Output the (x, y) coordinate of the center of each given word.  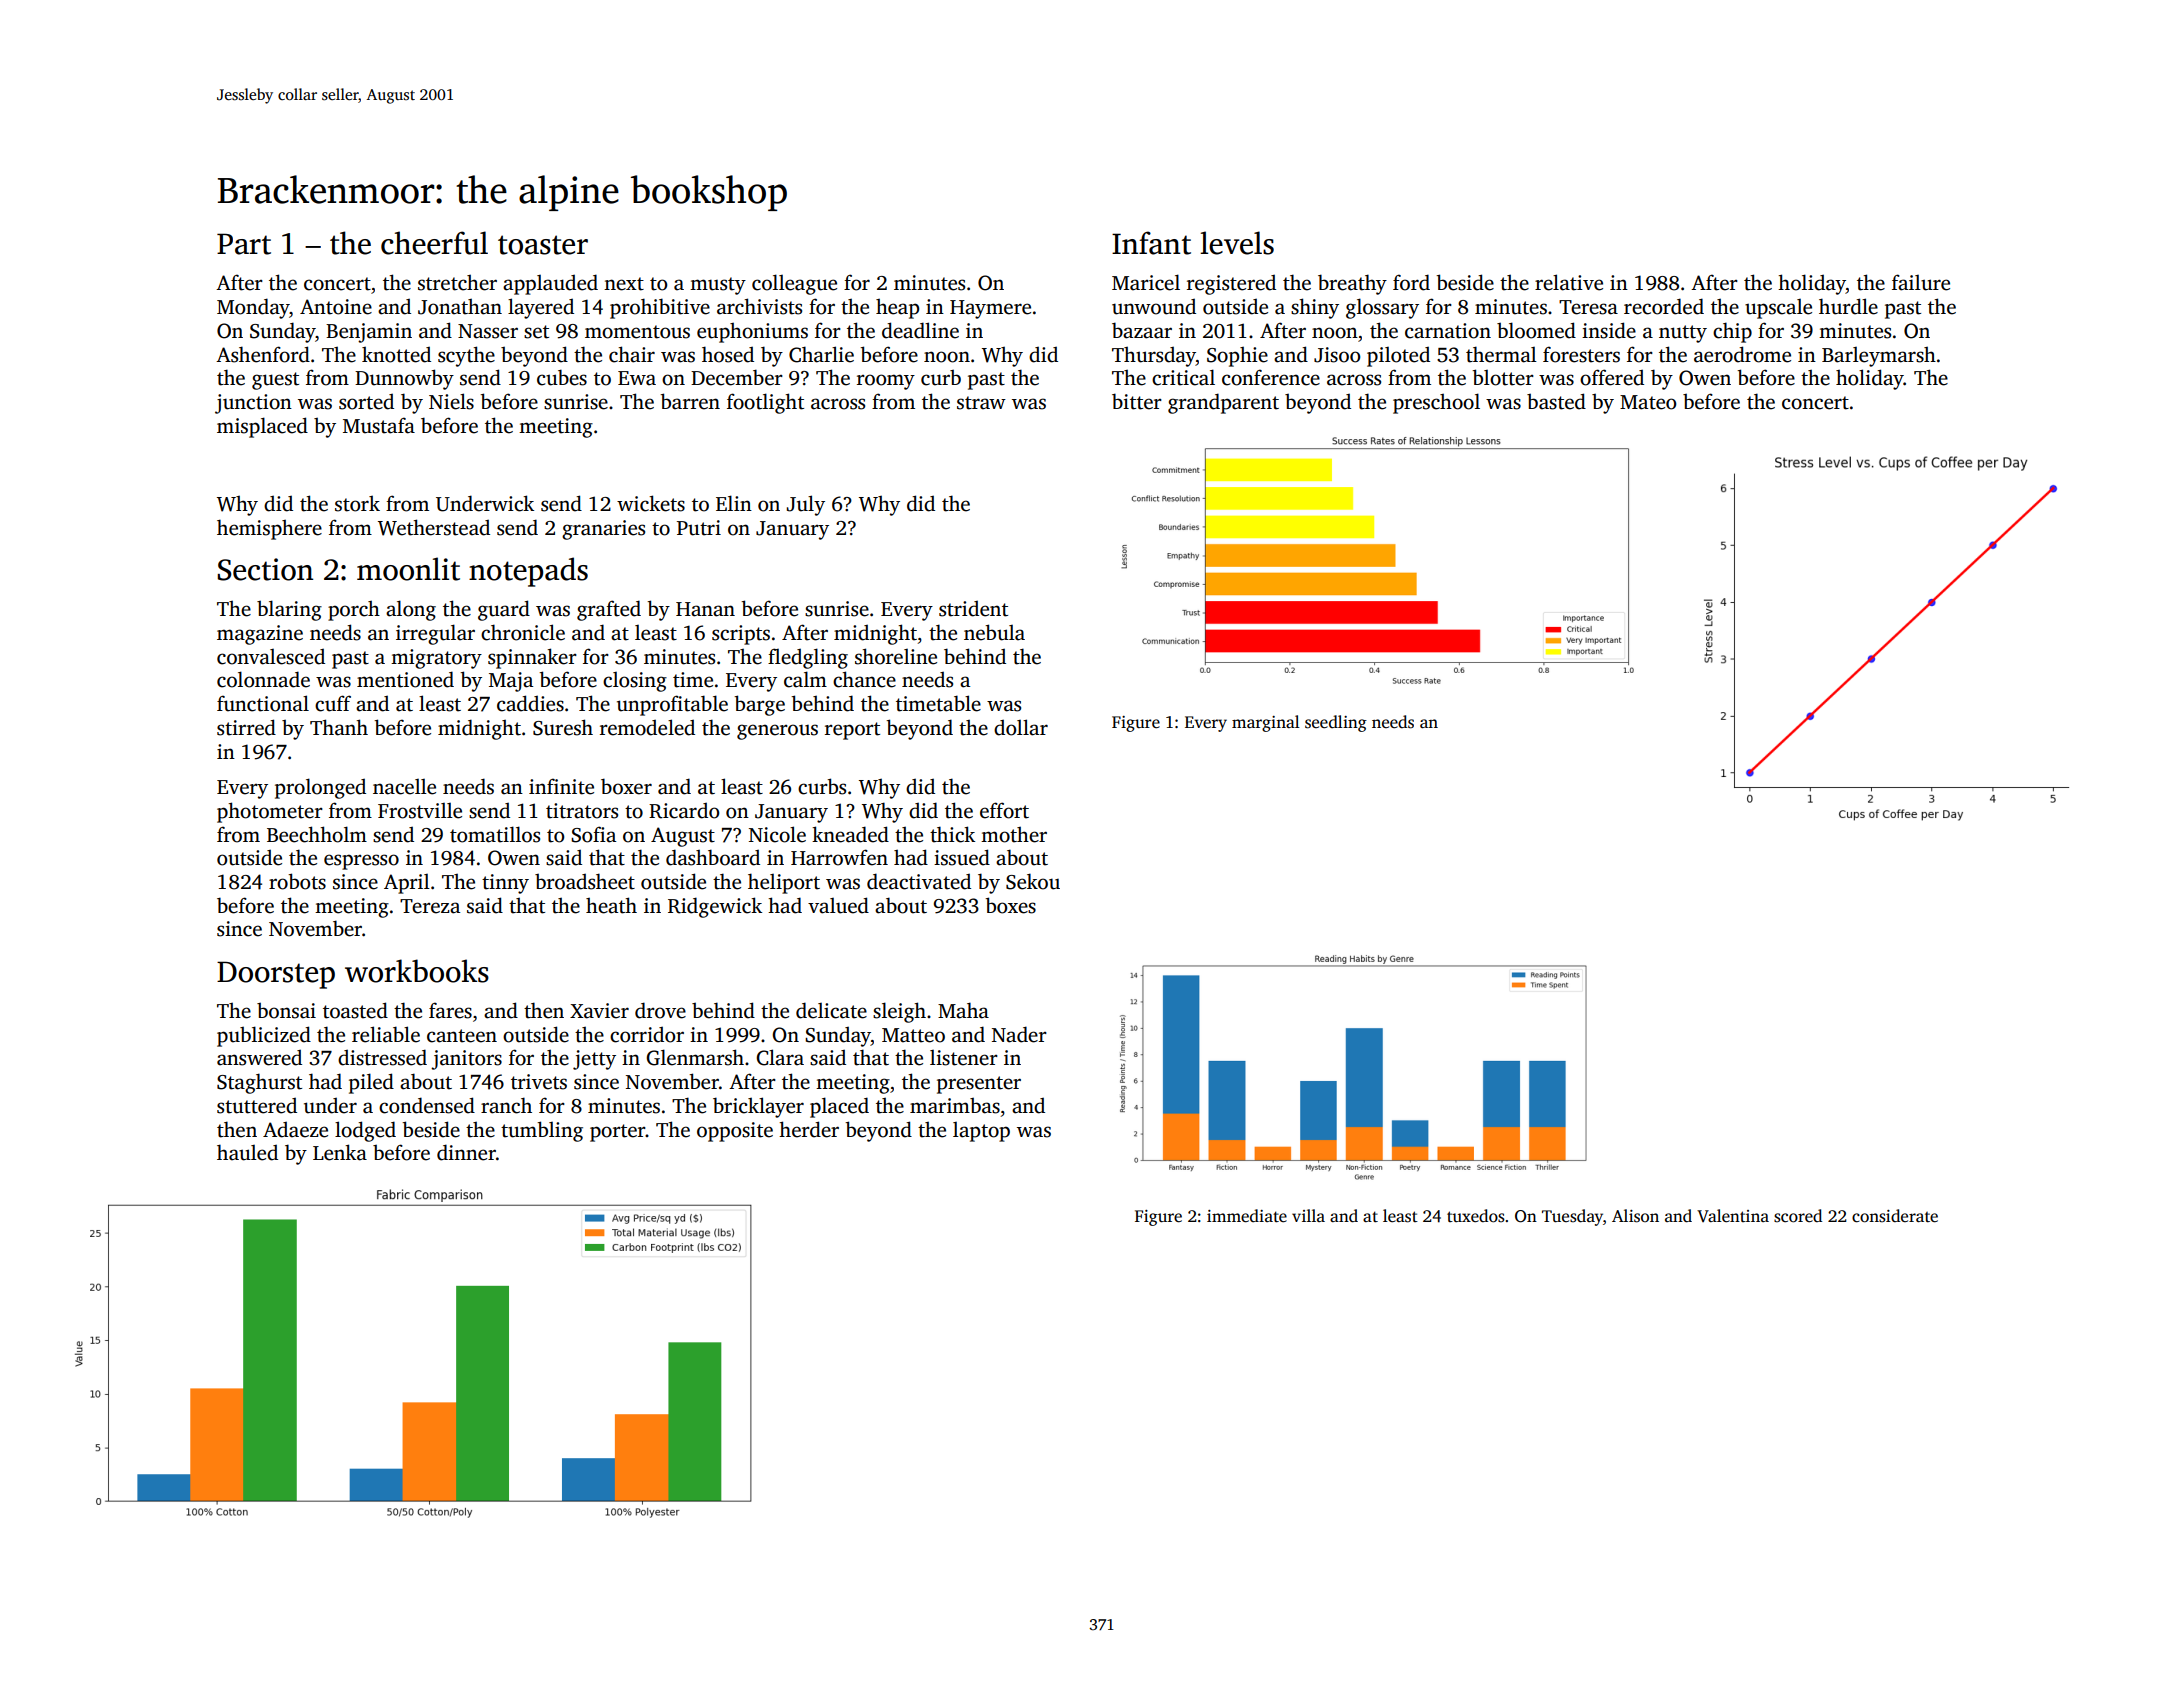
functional (263, 703)
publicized (264, 1036)
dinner (466, 1152)
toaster (543, 245)
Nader (1019, 1034)
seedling (1336, 723)
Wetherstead (434, 527)
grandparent (1223, 403)
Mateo (1648, 402)
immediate (1247, 1216)
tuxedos (1476, 1216)
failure (1921, 282)
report (852, 731)
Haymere (990, 309)
